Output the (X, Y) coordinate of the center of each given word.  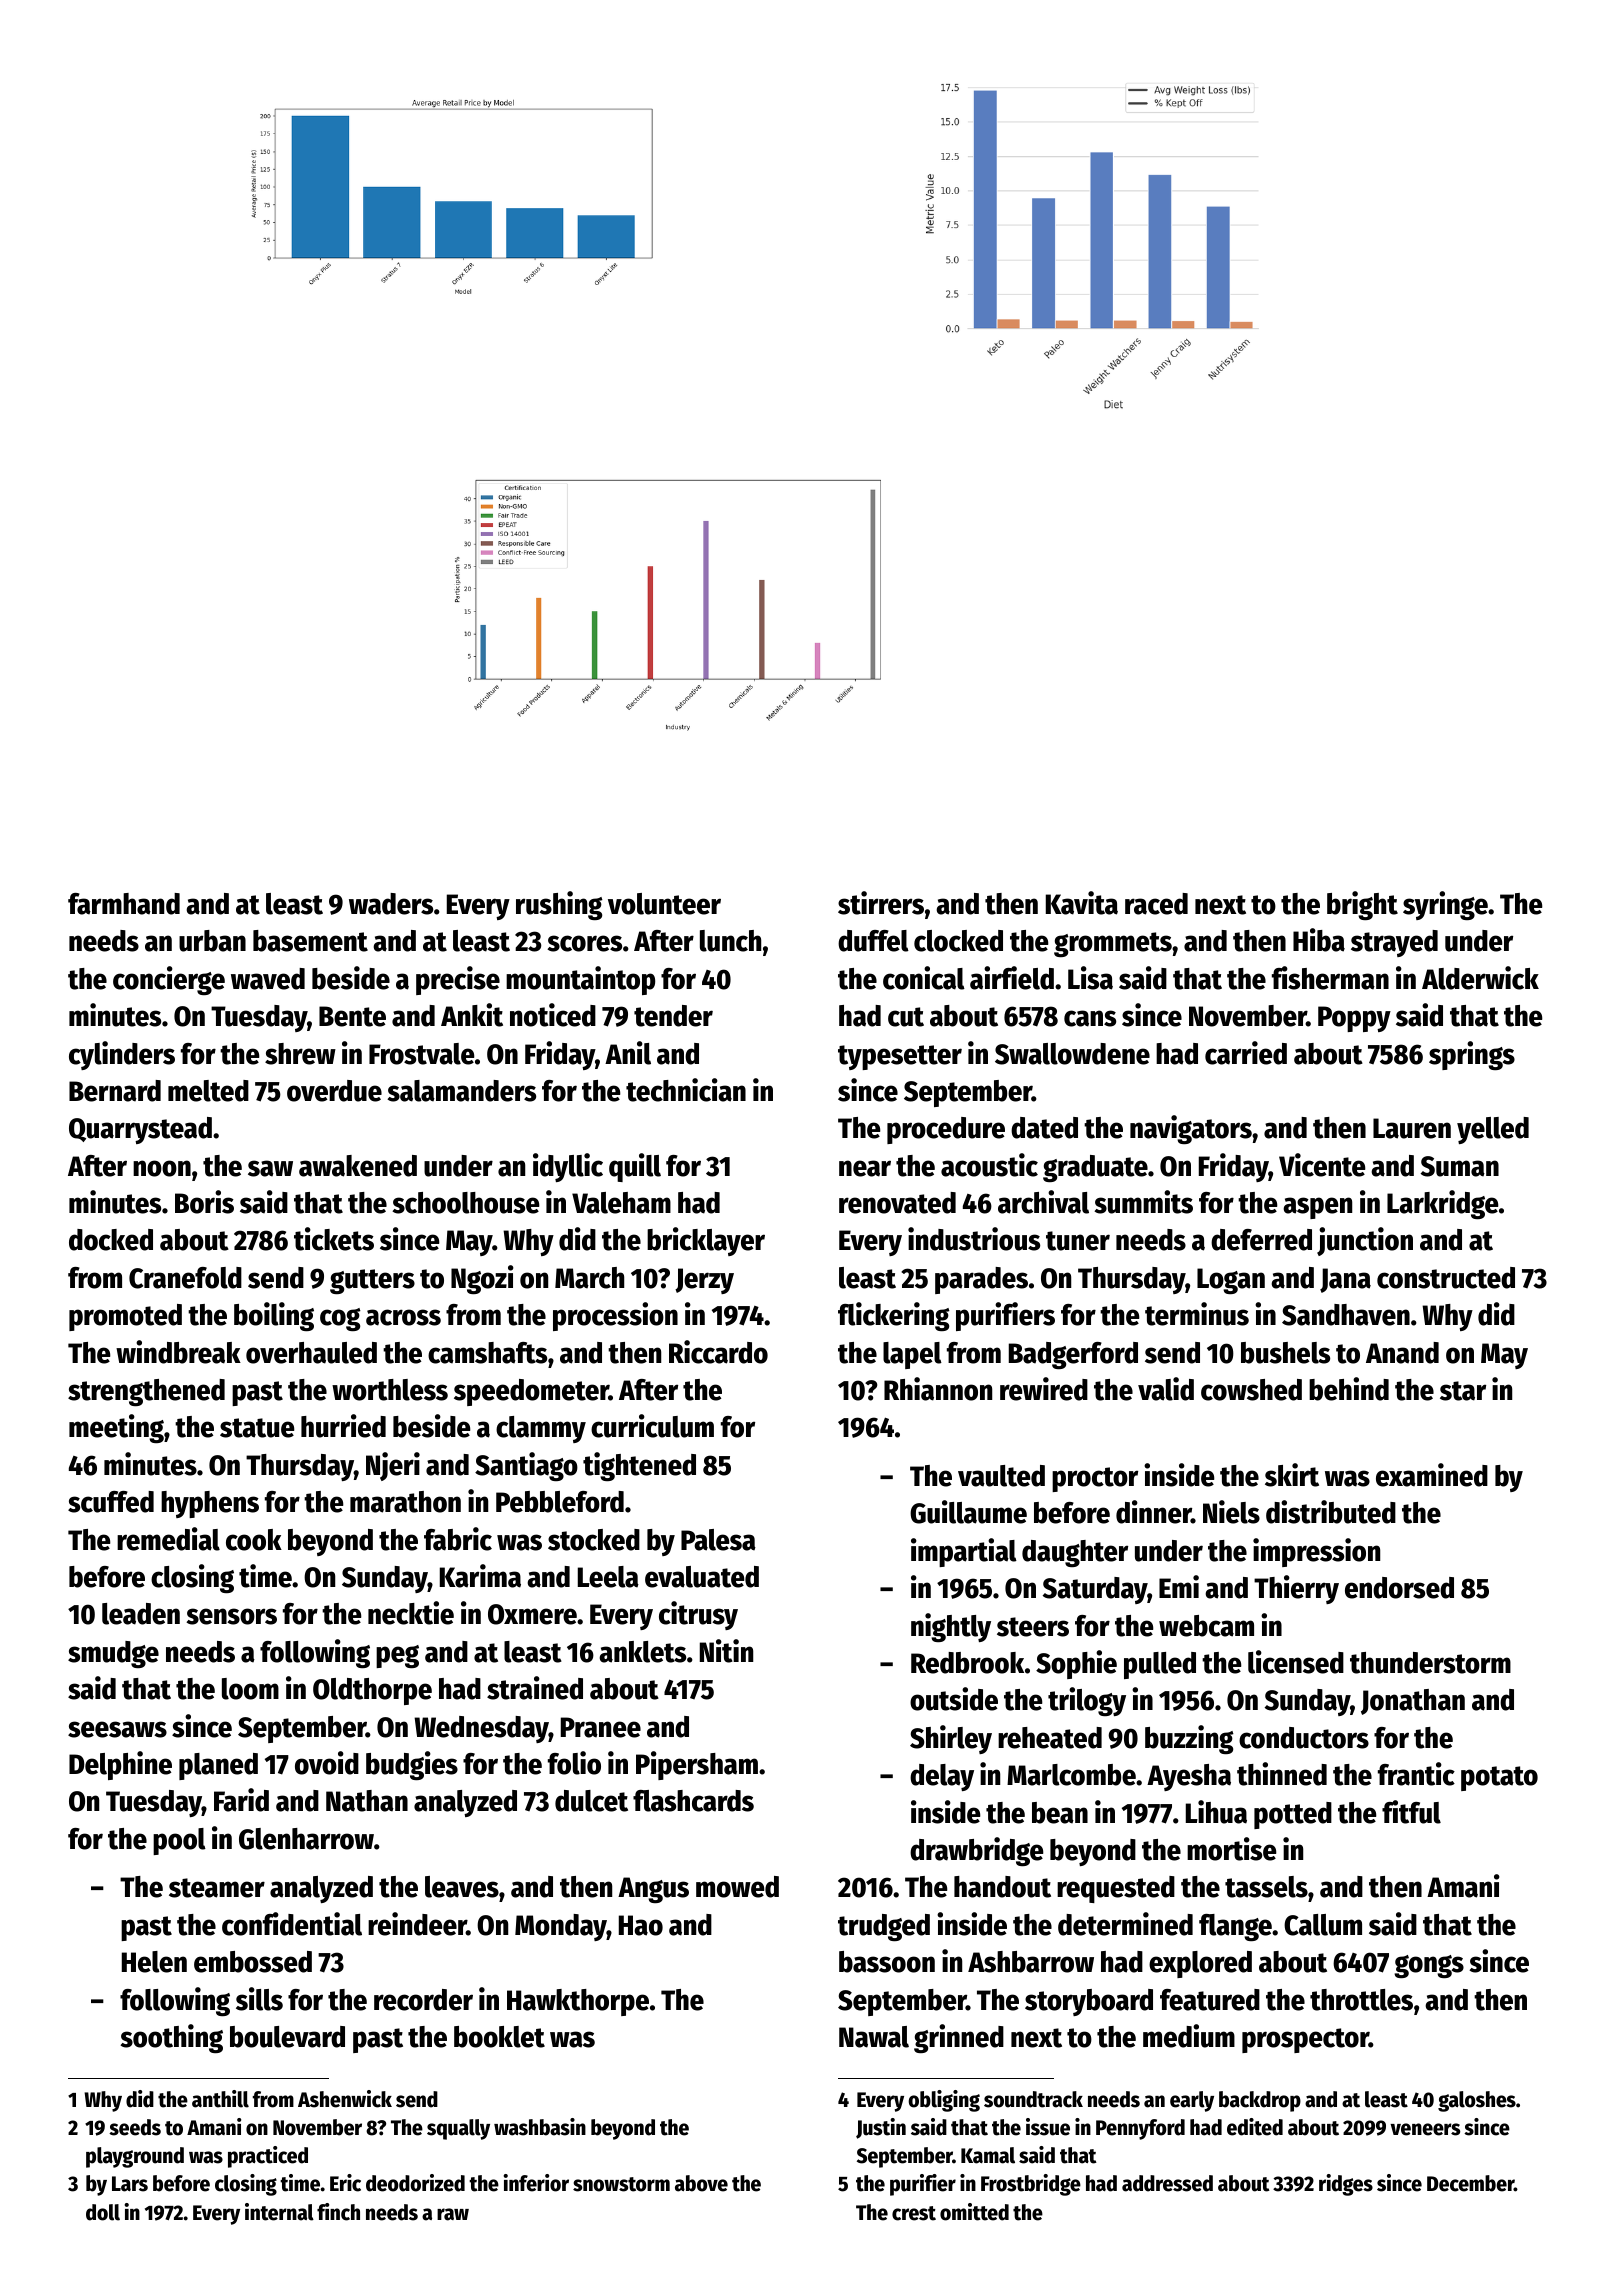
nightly (951, 1627)
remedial (168, 1539)
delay (942, 1777)
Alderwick (1480, 978)
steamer (217, 1888)
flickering (894, 1316)
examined (1432, 1475)
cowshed (1251, 1390)
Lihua (1216, 1812)
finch (338, 2212)
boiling (274, 1316)
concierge (169, 980)
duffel (873, 941)
